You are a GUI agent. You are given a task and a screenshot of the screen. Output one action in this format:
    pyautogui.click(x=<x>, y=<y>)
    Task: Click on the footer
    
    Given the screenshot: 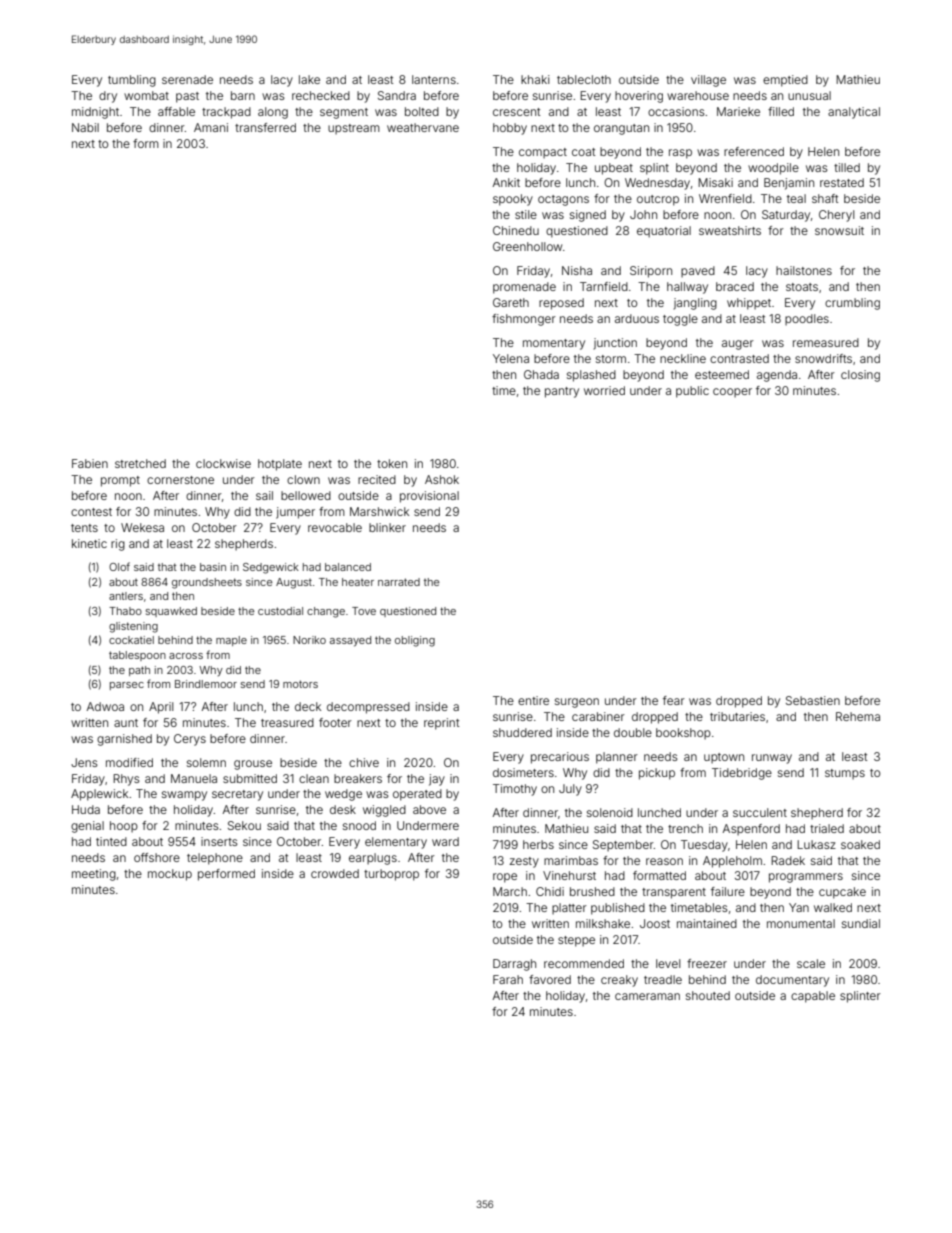 What is the action you would take?
    pyautogui.click(x=335, y=722)
